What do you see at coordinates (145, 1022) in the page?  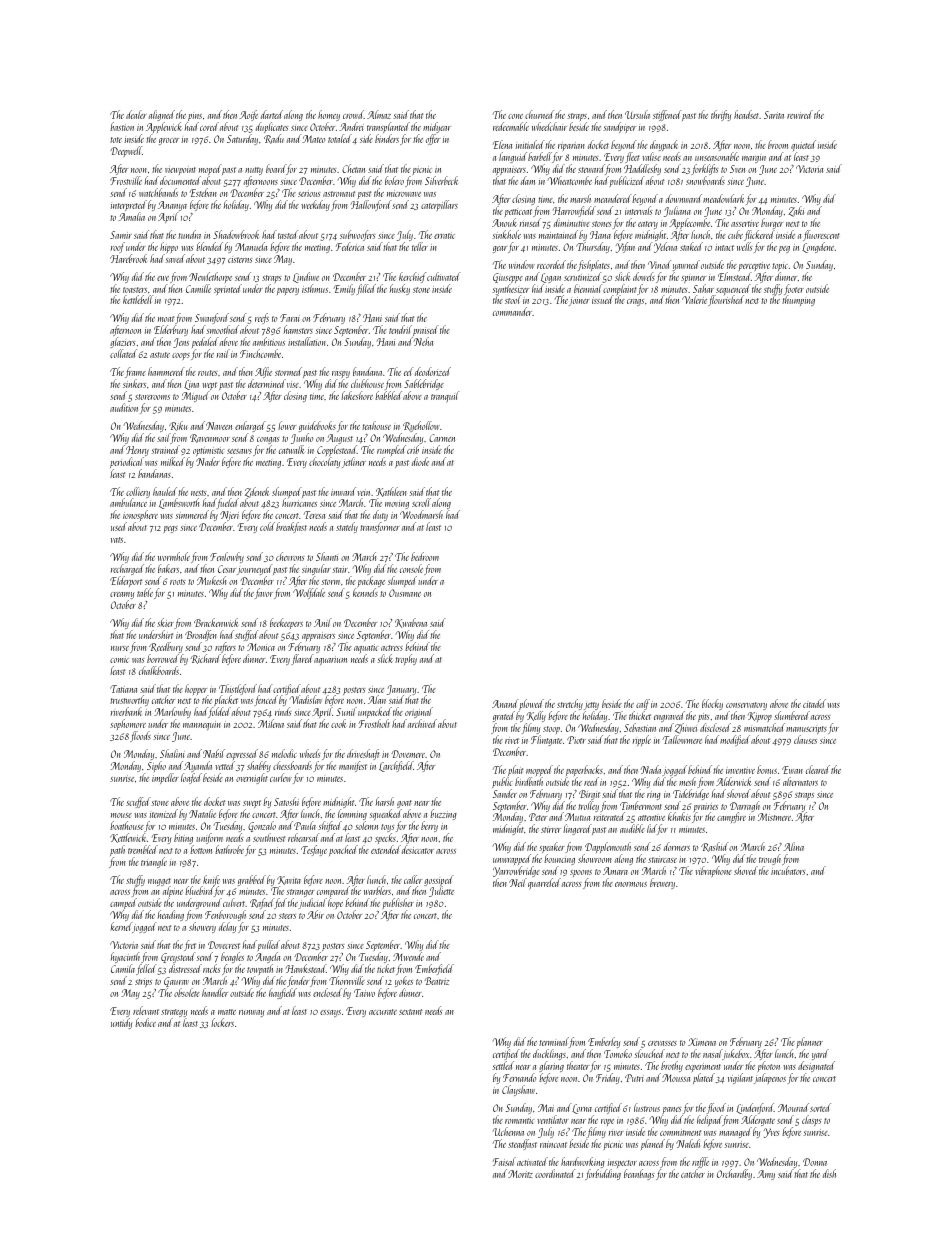 I see `bodice` at bounding box center [145, 1022].
